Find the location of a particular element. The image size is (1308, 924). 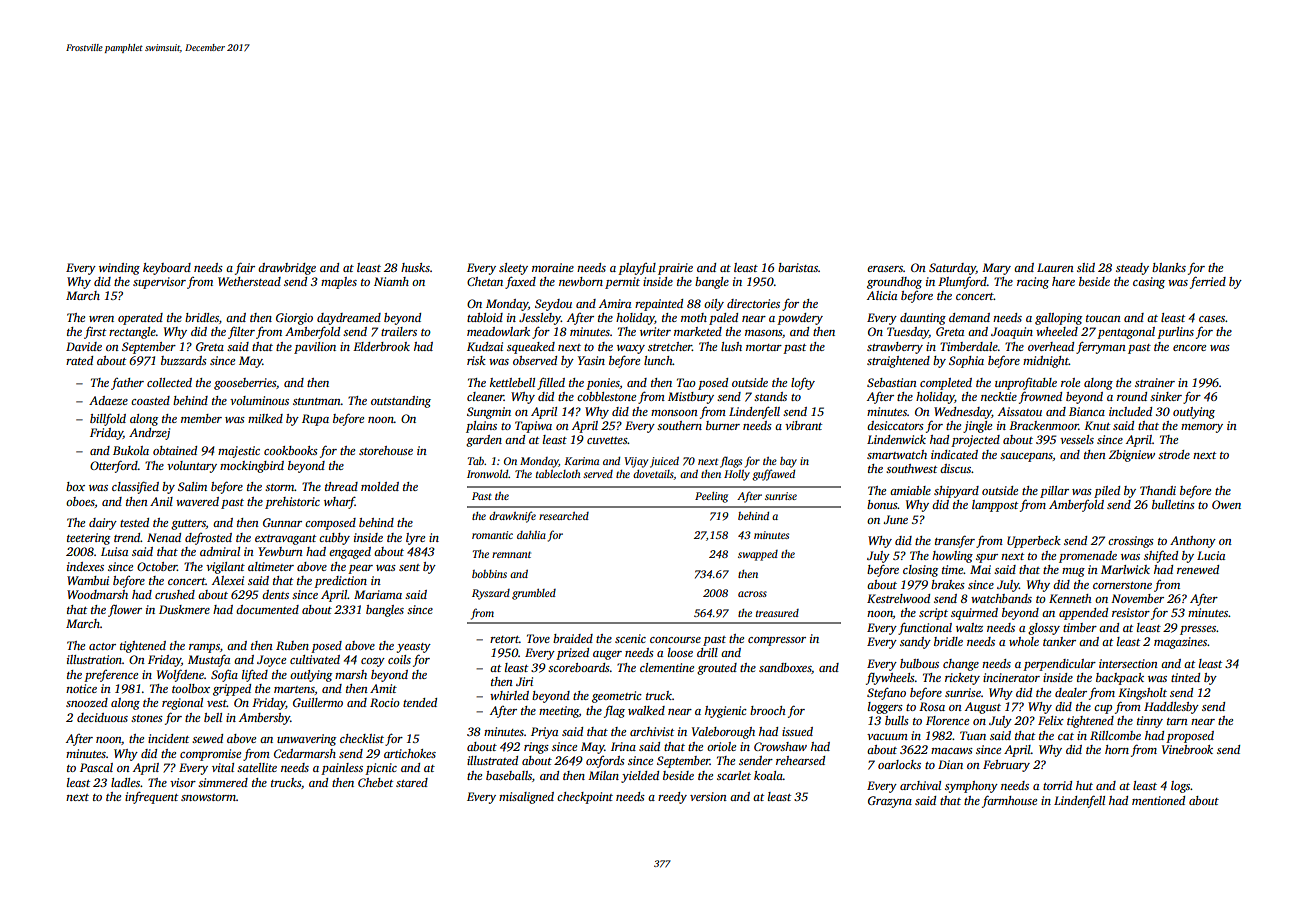

stuntman is located at coordinates (317, 401).
